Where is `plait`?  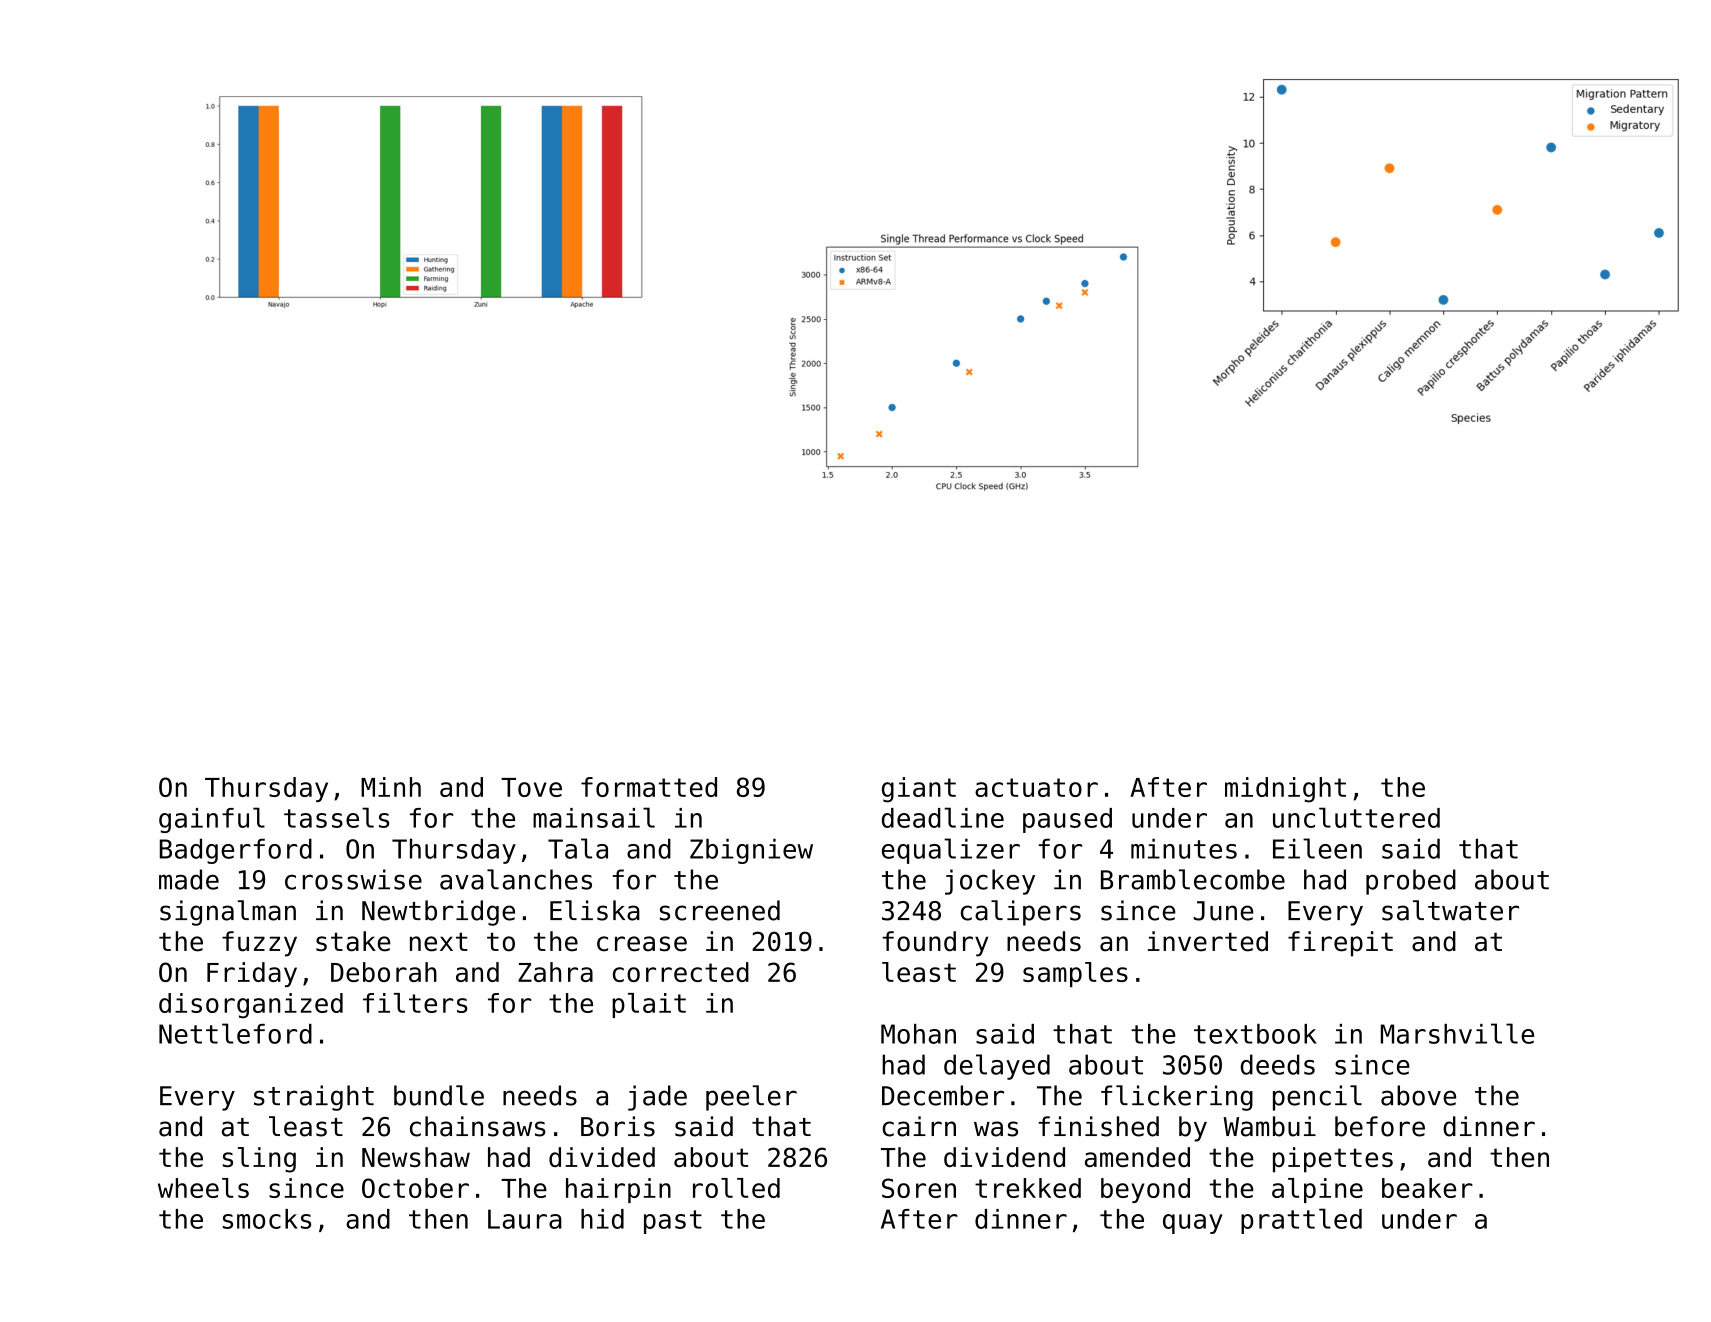
plait is located at coordinates (649, 1005).
